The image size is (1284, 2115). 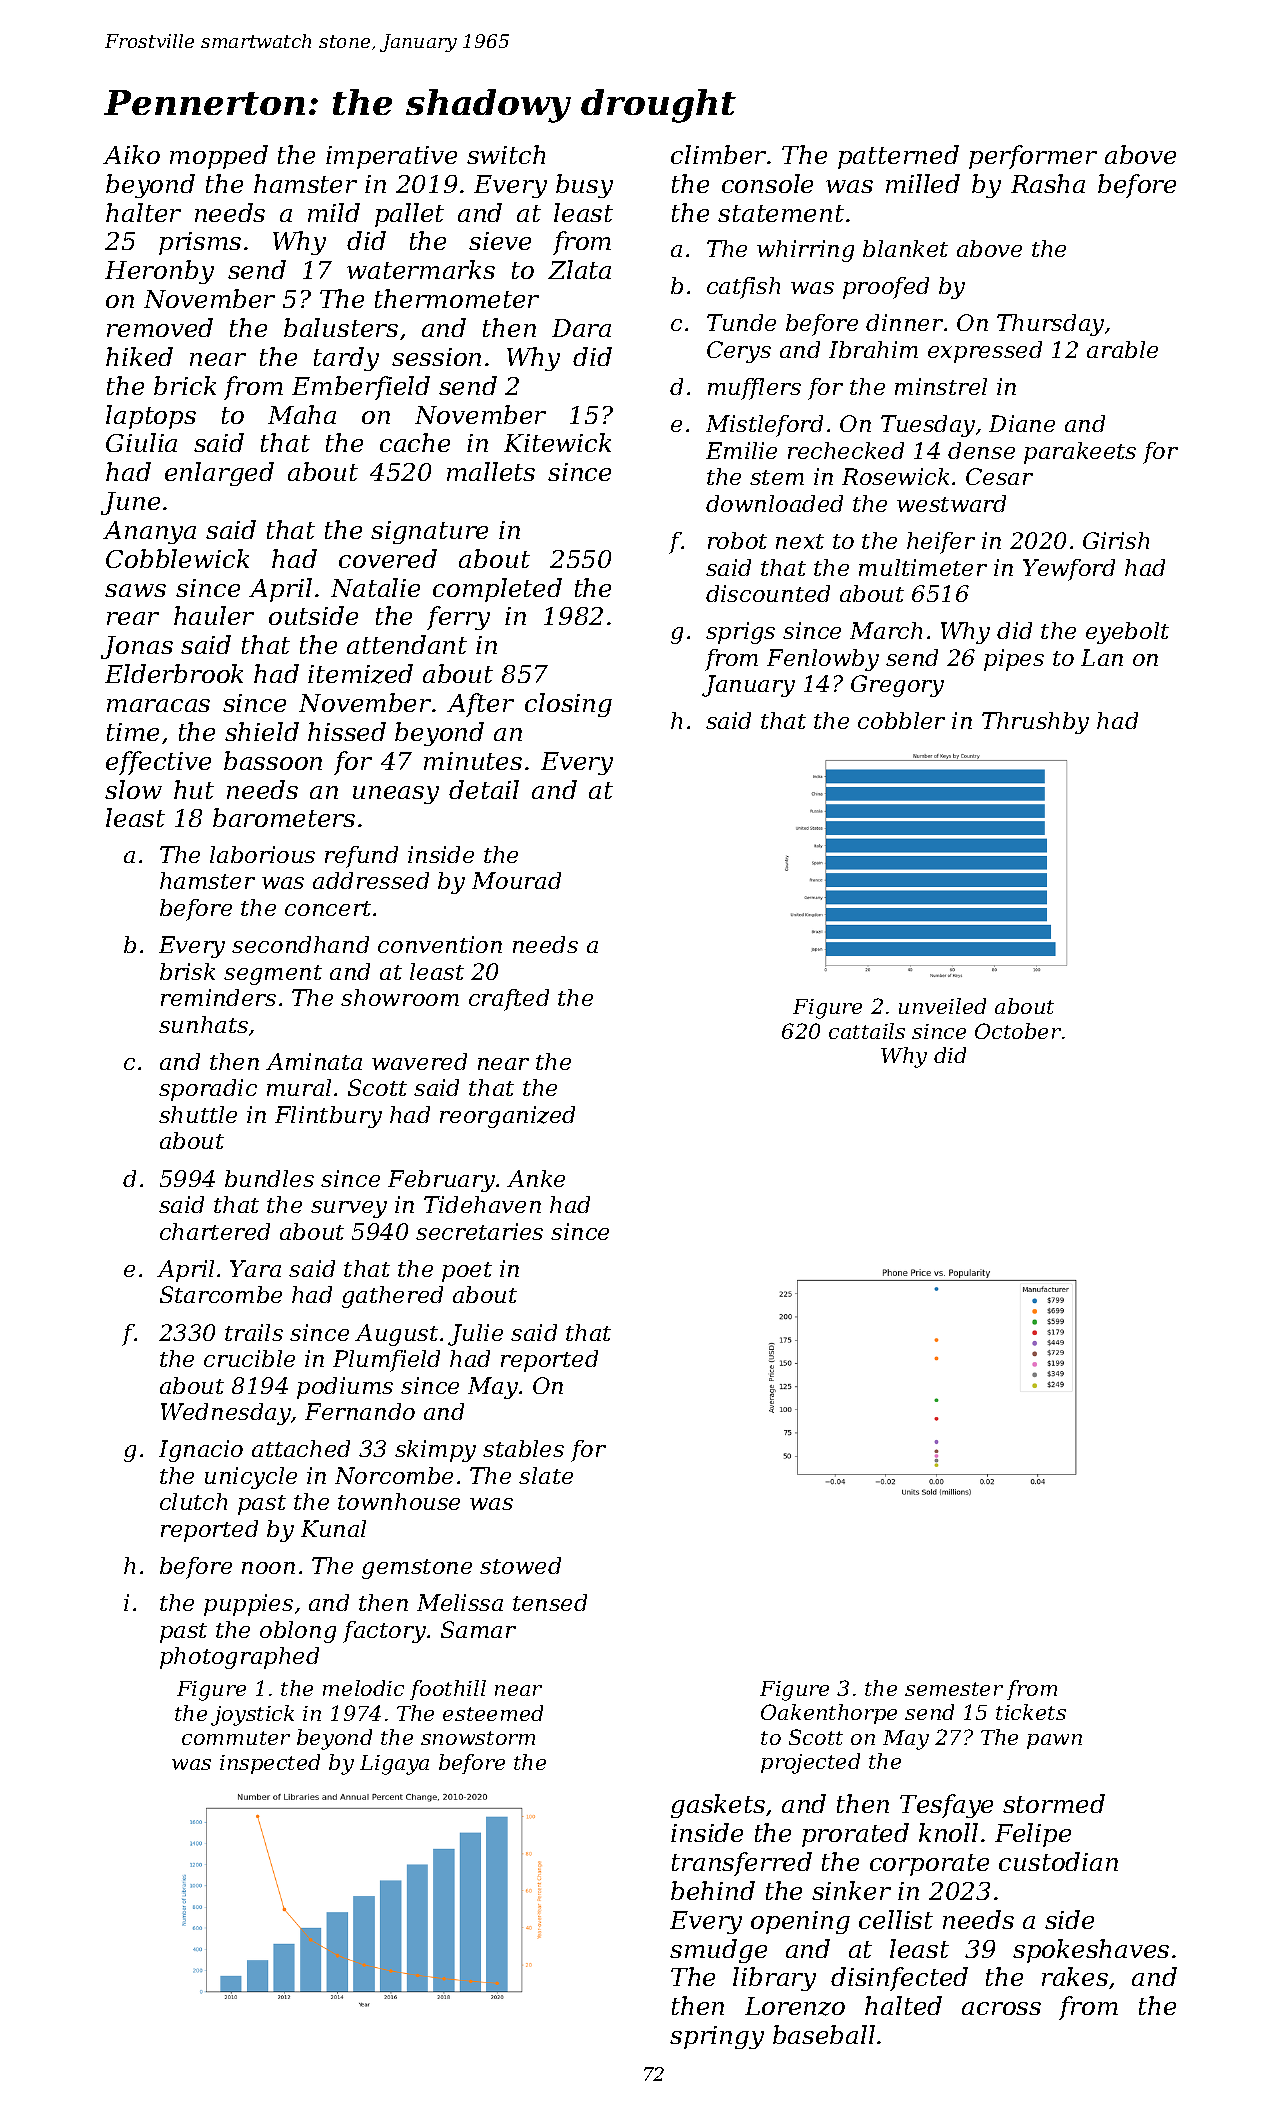 What do you see at coordinates (985, 352) in the document?
I see `expressed` at bounding box center [985, 352].
